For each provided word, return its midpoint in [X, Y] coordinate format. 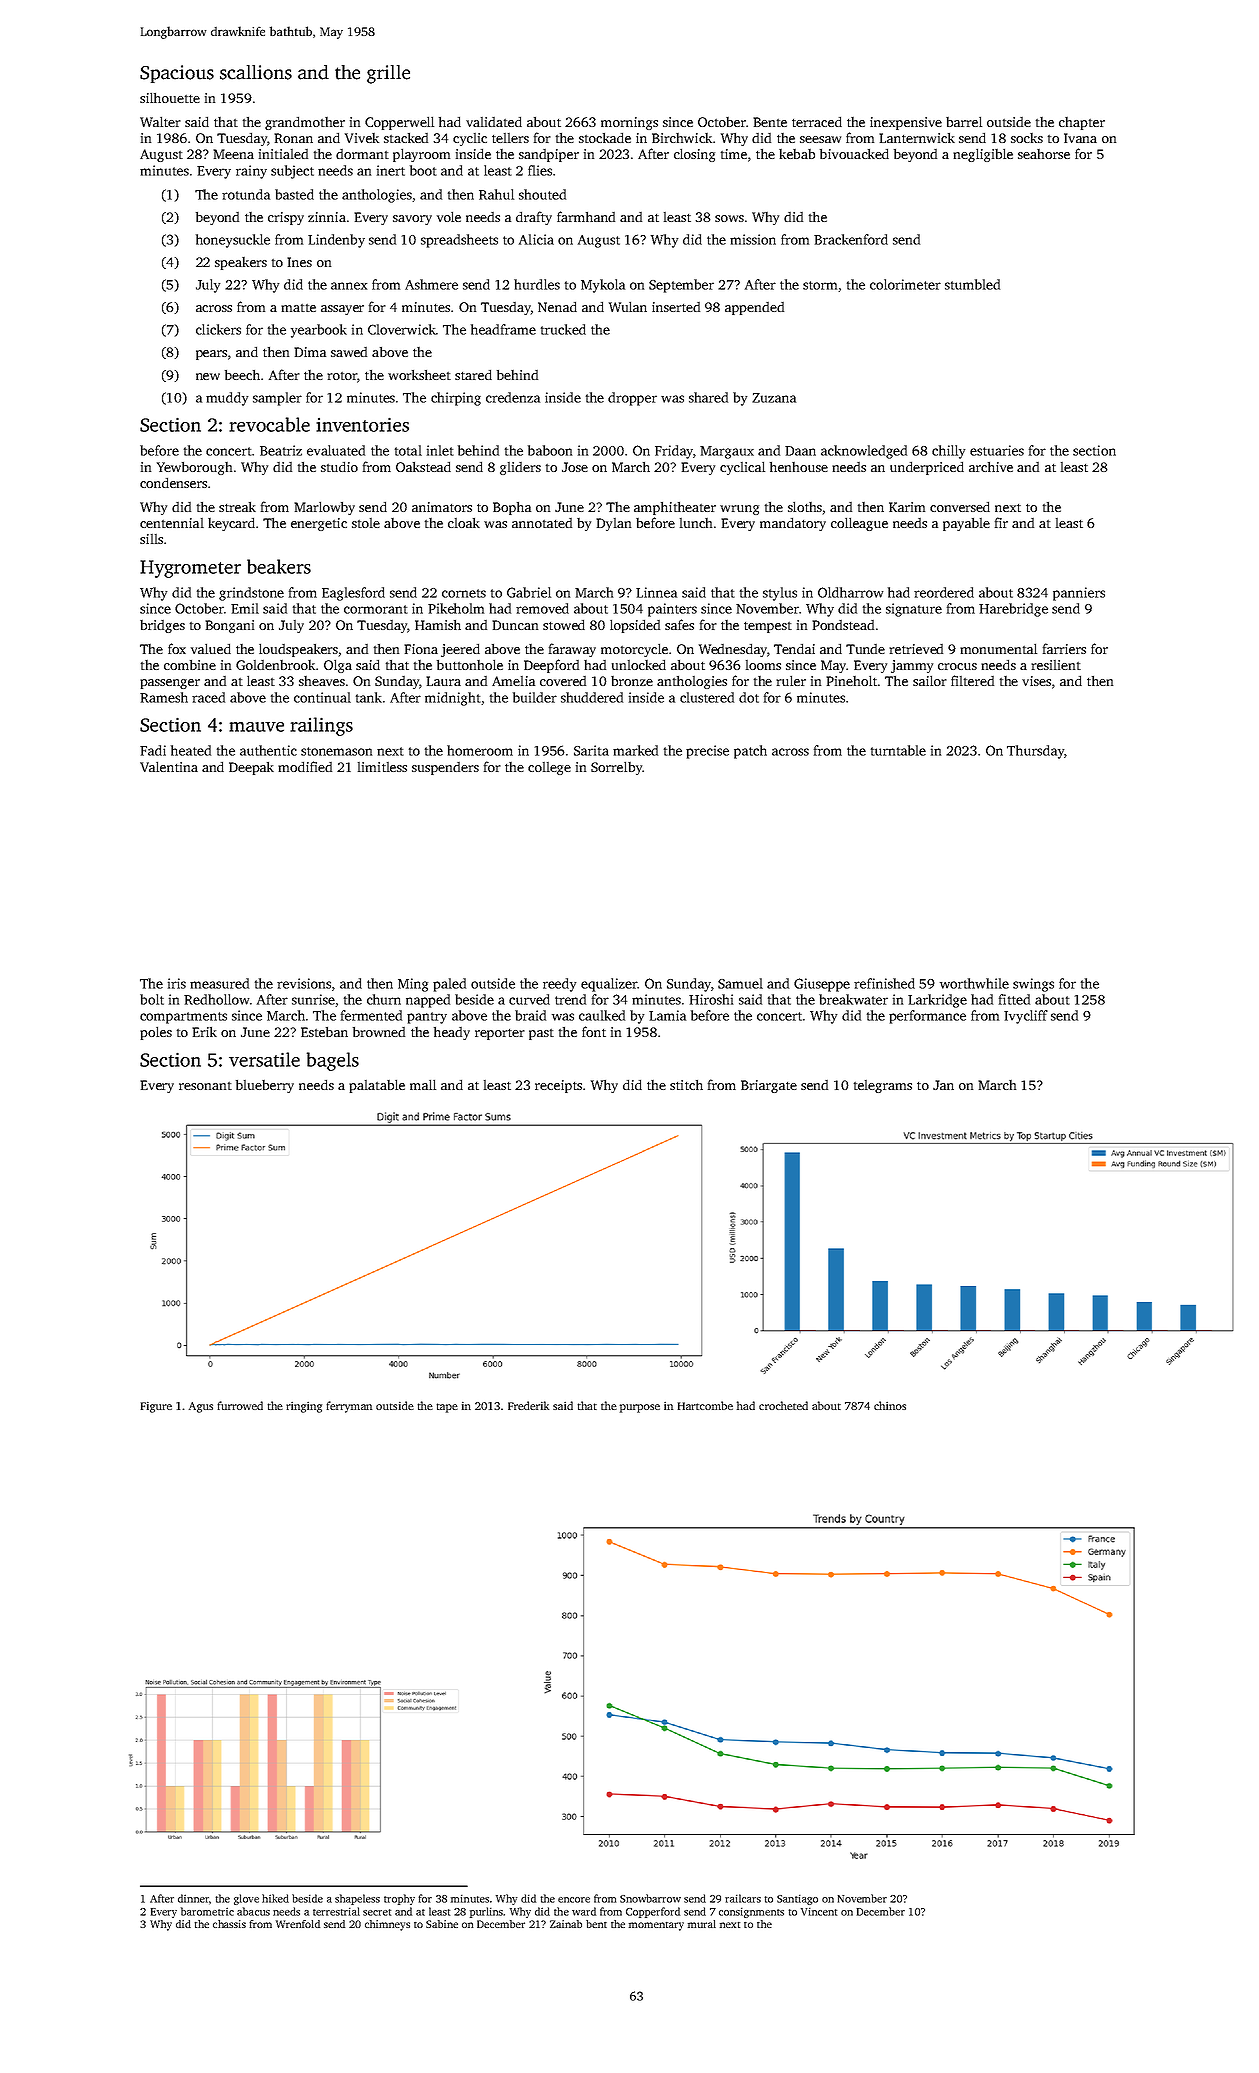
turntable [898, 750]
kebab [797, 154]
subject [292, 172]
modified [305, 766]
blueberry [265, 1086]
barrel [964, 121]
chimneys [387, 1925]
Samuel [740, 983]
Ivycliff [1026, 1017]
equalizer [609, 985]
